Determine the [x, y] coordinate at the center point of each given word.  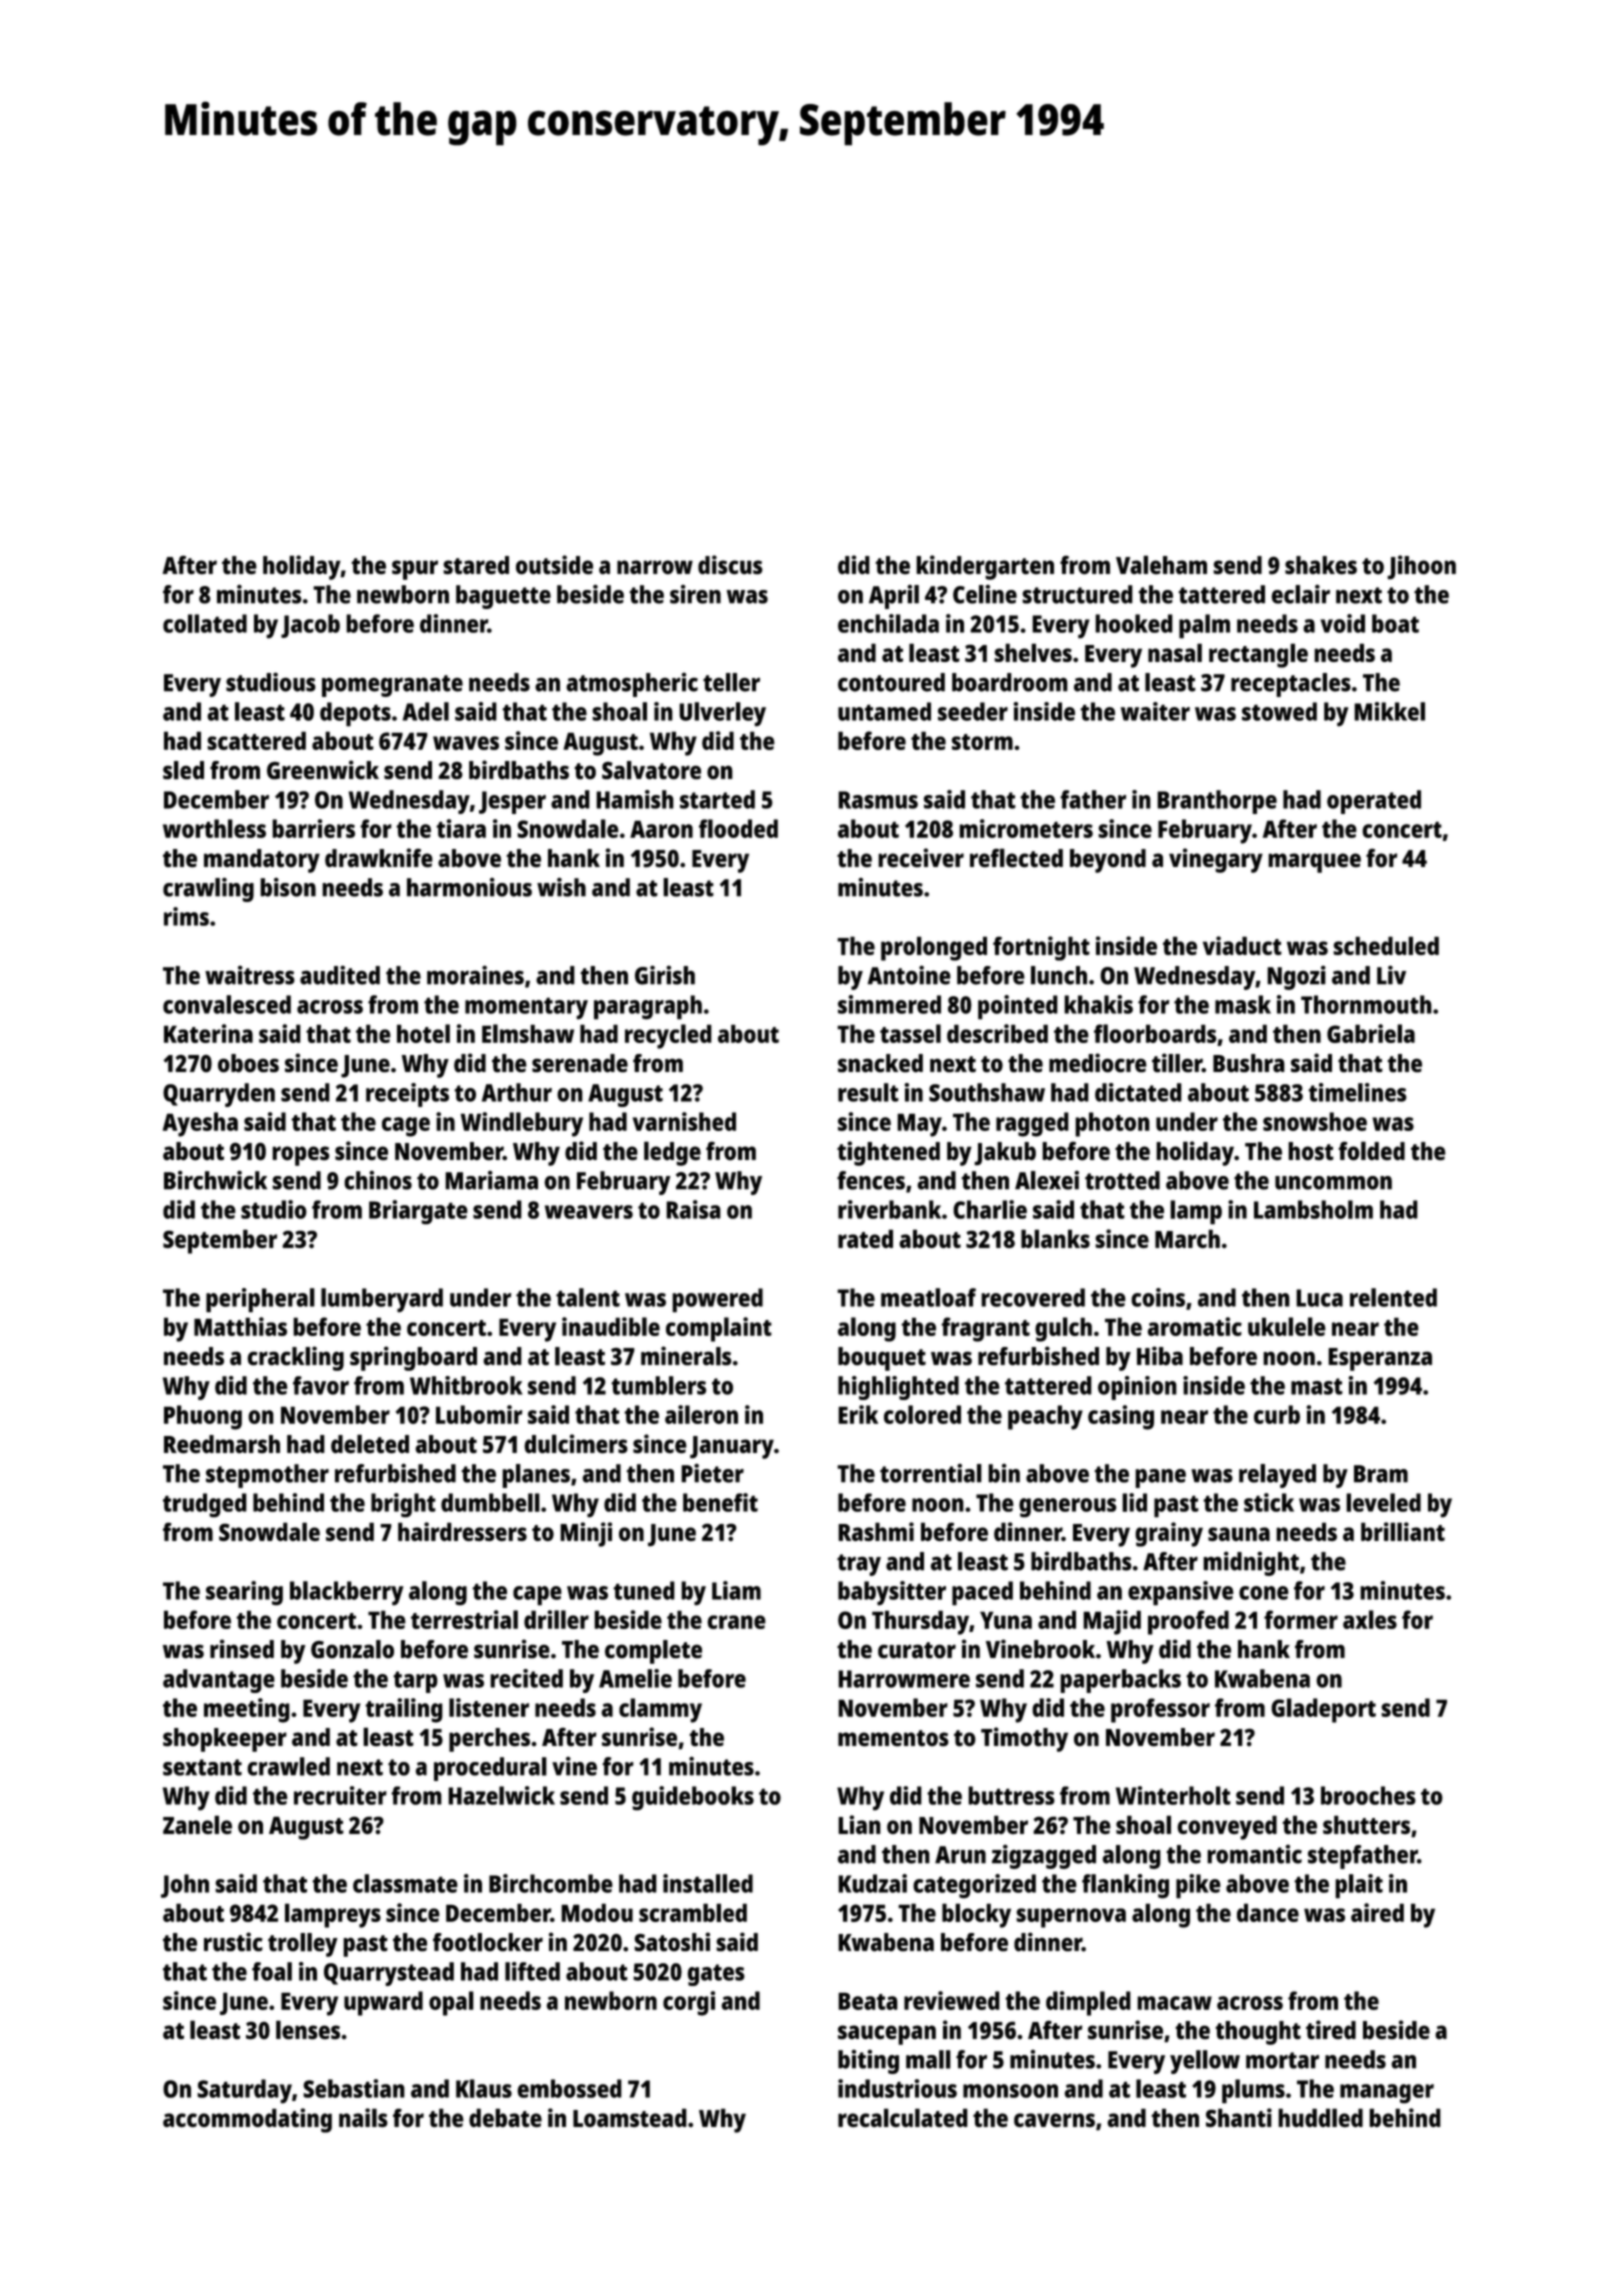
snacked [880, 1063]
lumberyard [382, 1300]
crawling [208, 889]
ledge [672, 1153]
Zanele [197, 1824]
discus [730, 565]
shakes [1321, 565]
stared [476, 565]
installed [708, 1883]
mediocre [1098, 1063]
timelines [1357, 1092]
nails [363, 2118]
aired [1377, 1912]
